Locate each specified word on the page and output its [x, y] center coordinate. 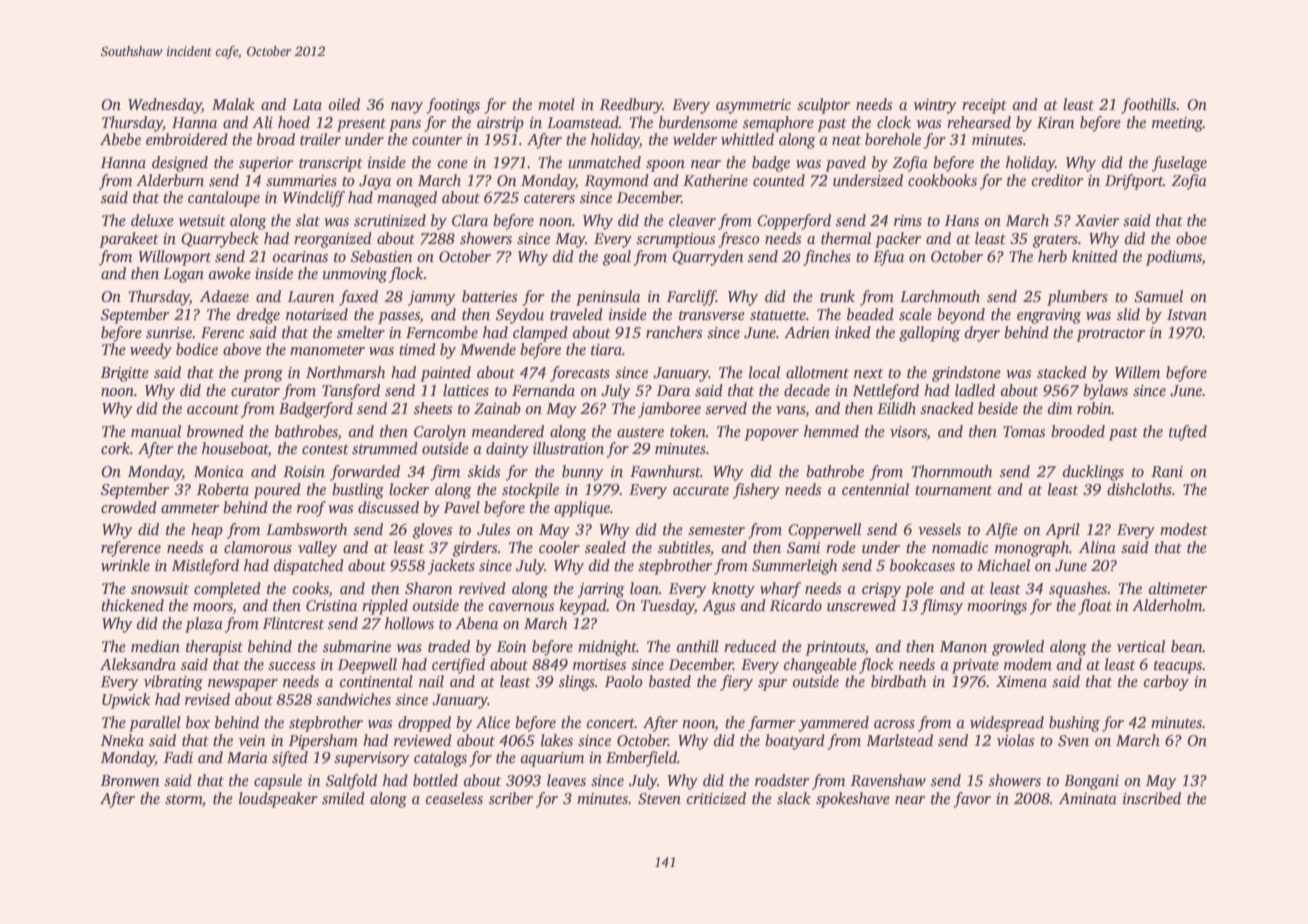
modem [1028, 664]
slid [1128, 314]
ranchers [674, 332]
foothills [1148, 106]
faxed [358, 298]
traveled [576, 314]
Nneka [122, 740]
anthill [698, 646]
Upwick [126, 701]
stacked [1062, 372]
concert [611, 723]
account [213, 409]
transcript [331, 164]
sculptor [823, 106]
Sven [1073, 741]
